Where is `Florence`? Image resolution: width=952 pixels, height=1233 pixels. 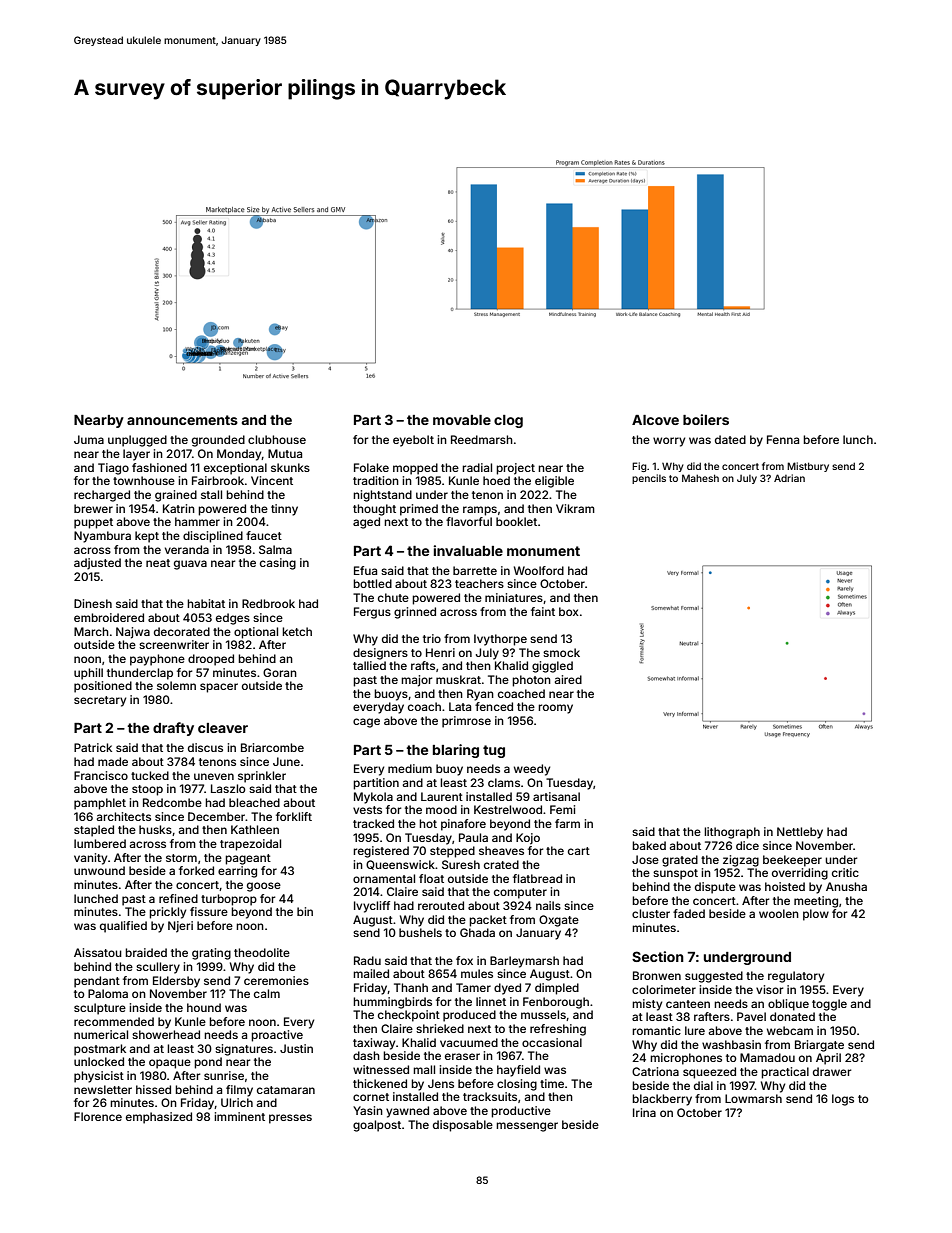
Florence is located at coordinates (98, 1116).
